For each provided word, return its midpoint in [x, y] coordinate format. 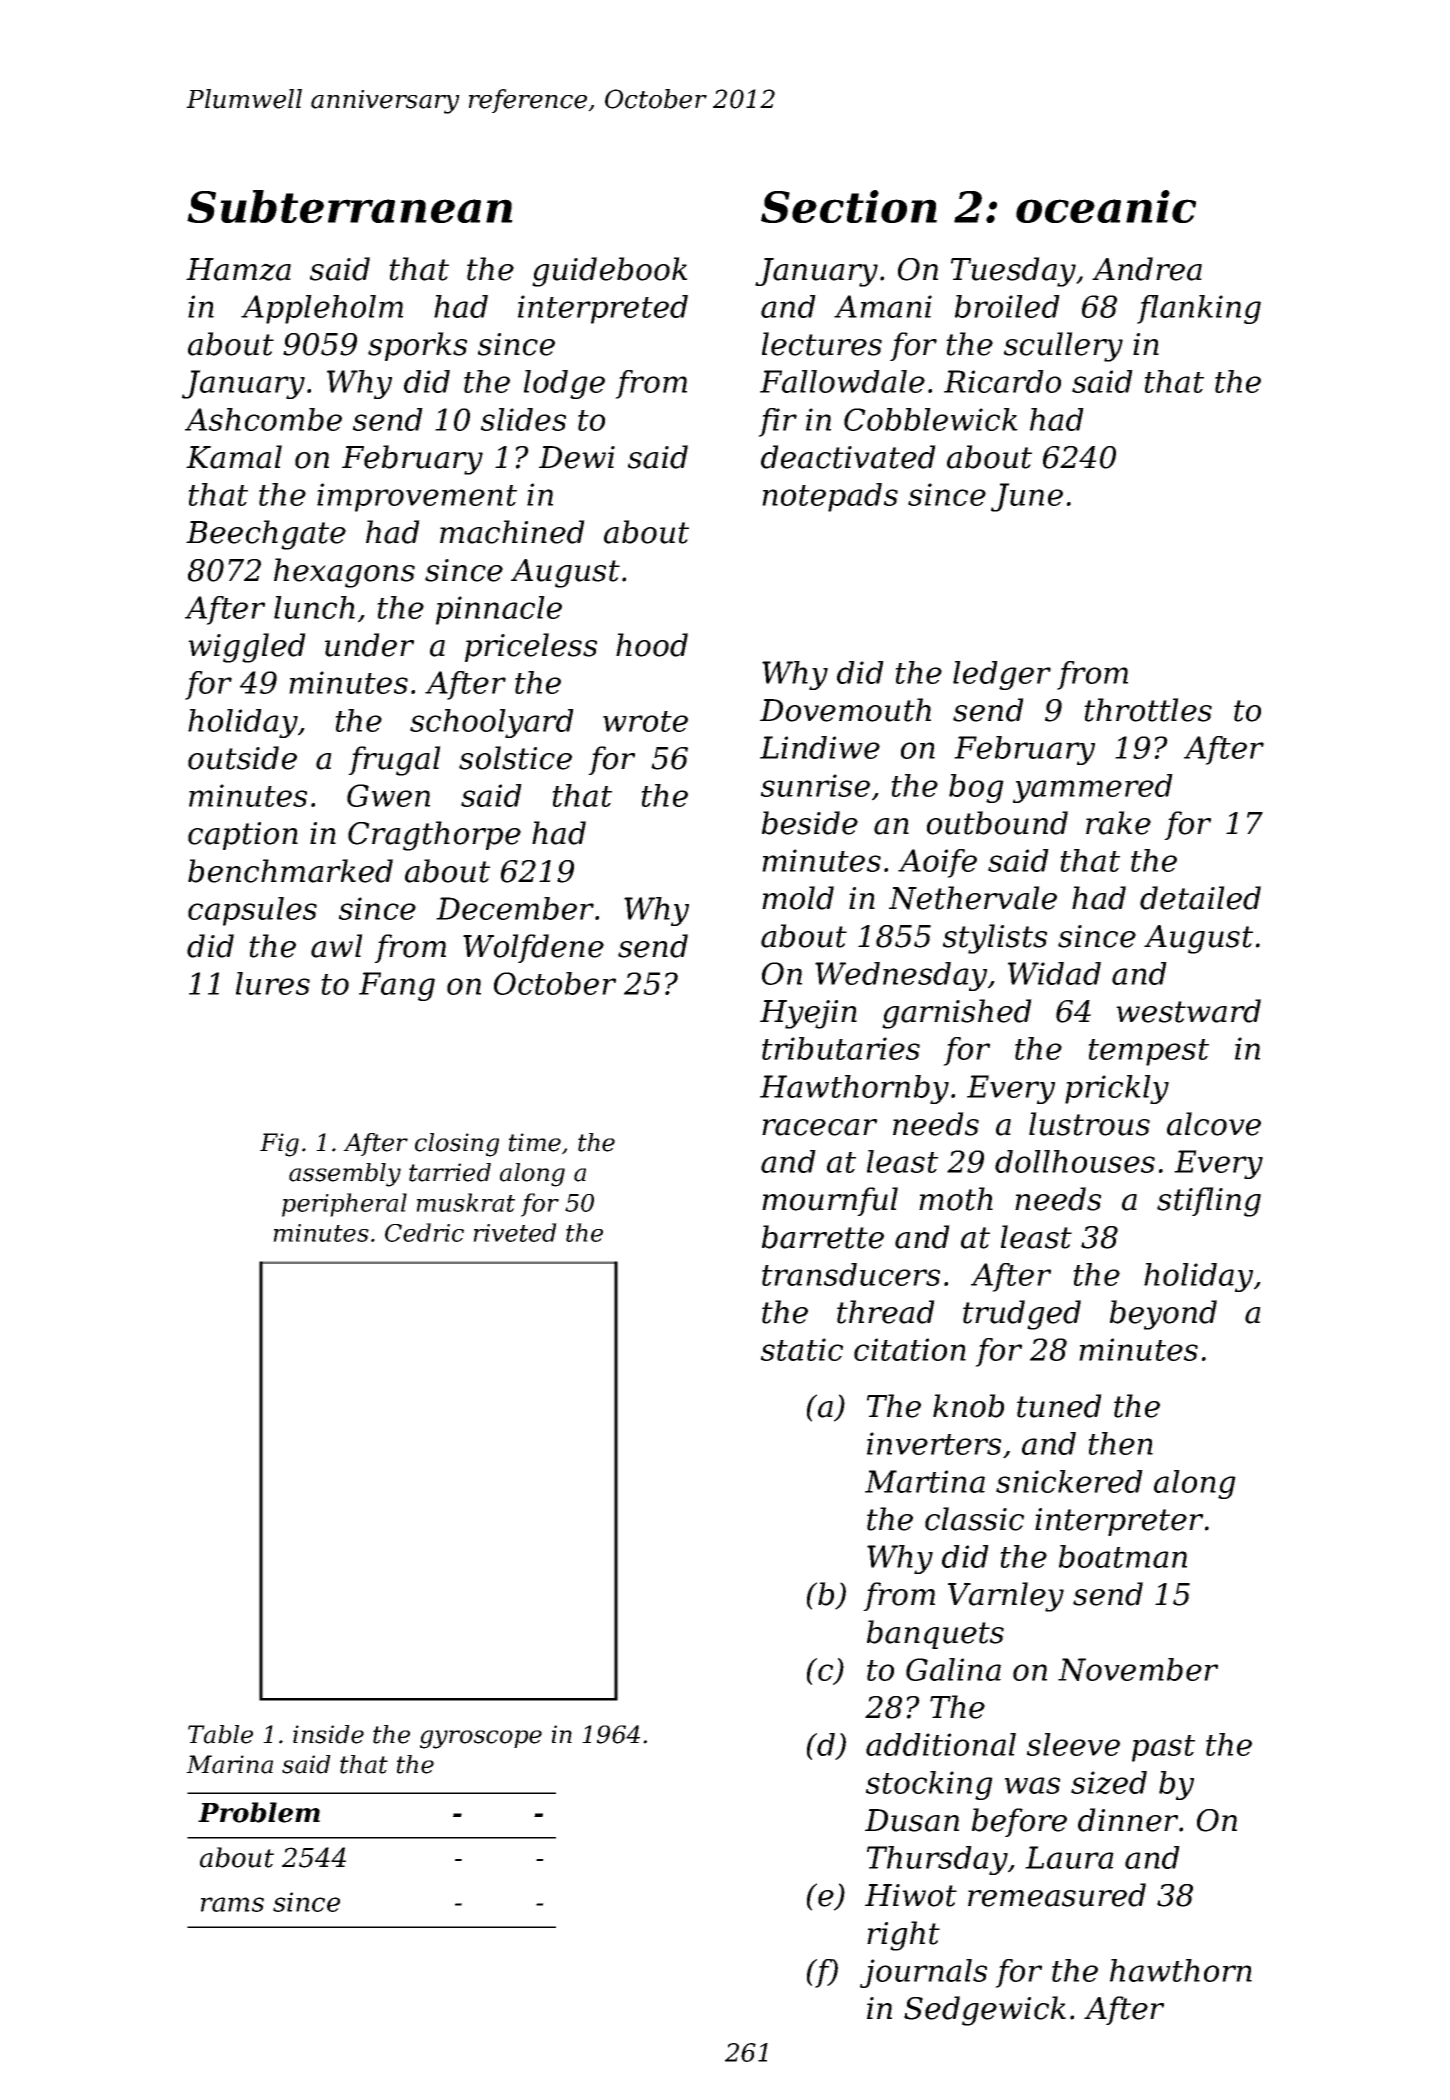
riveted [515, 1232]
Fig [279, 1145]
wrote [645, 721]
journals [923, 1973]
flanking [1199, 309]
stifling [1209, 1202]
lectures [822, 344]
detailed [1200, 898]
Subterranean [350, 206]
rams [232, 1904]
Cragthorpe [434, 836]
